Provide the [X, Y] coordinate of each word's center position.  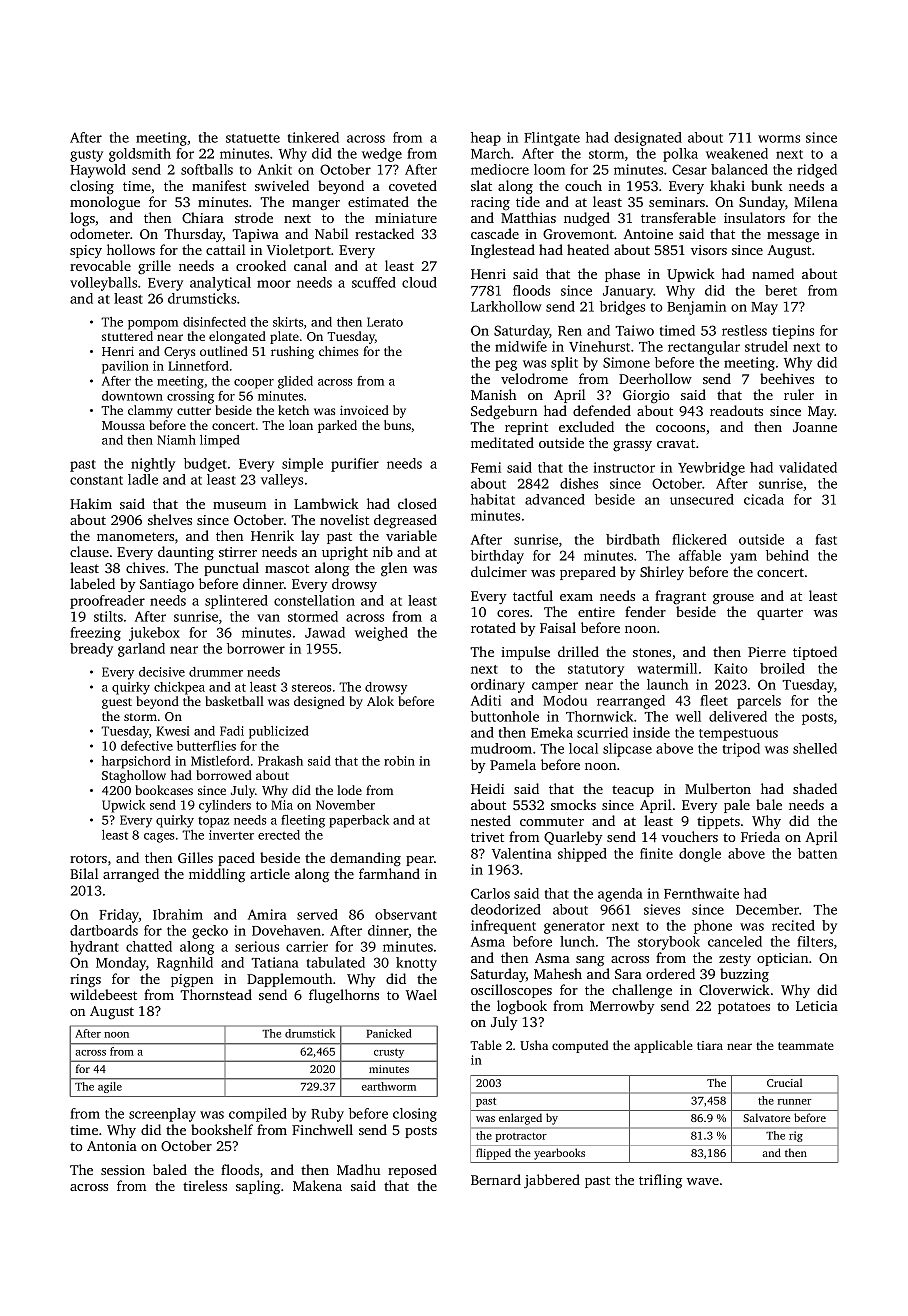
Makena [317, 1185]
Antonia [112, 1146]
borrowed [224, 775]
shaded [815, 788]
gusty [86, 156]
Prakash [280, 761]
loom [549, 169]
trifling [660, 1181]
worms [779, 139]
